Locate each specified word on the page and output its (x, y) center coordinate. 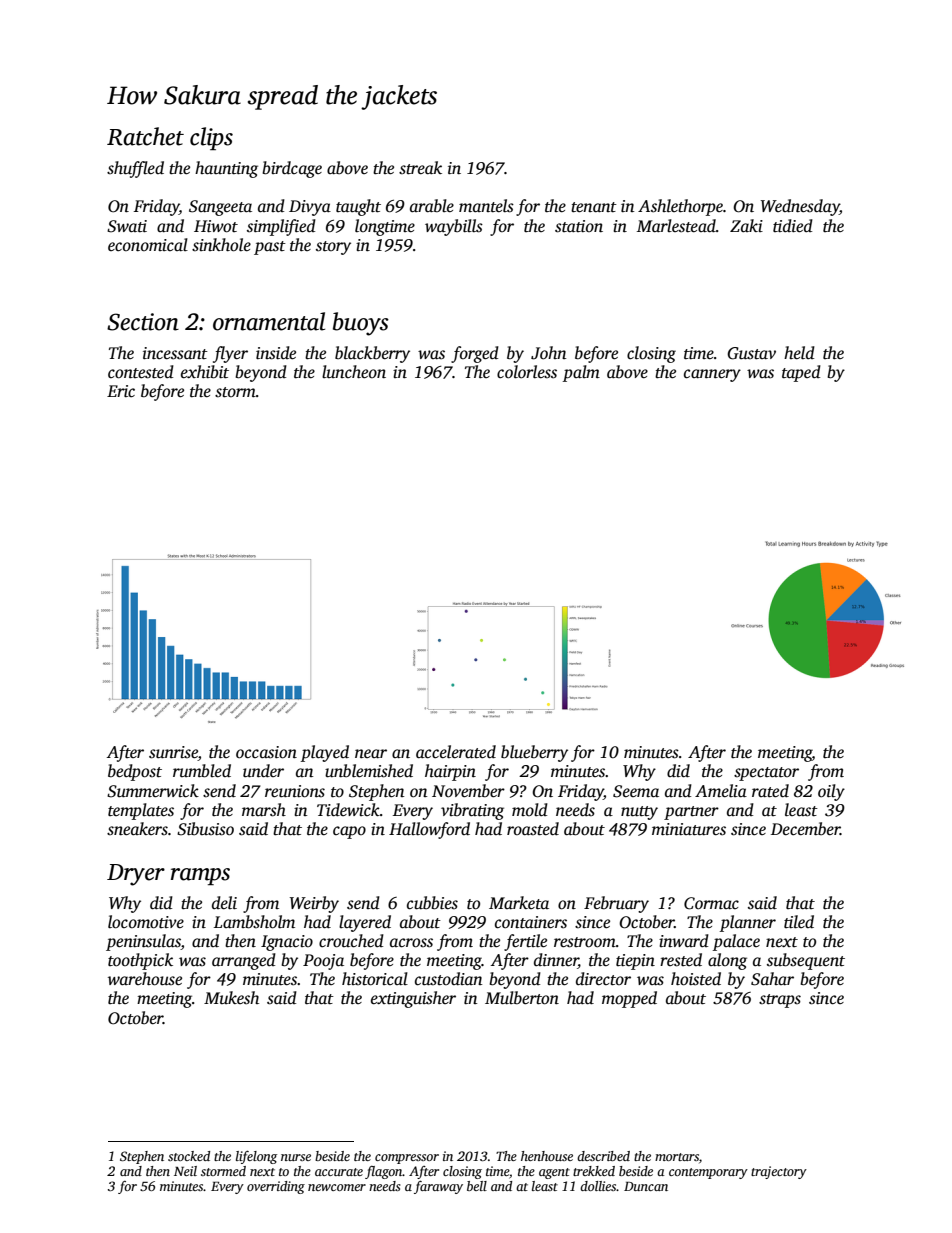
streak (420, 168)
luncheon (354, 372)
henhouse (547, 1156)
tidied (793, 226)
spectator (766, 774)
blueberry (534, 753)
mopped (629, 999)
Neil (185, 1171)
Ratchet (145, 136)
